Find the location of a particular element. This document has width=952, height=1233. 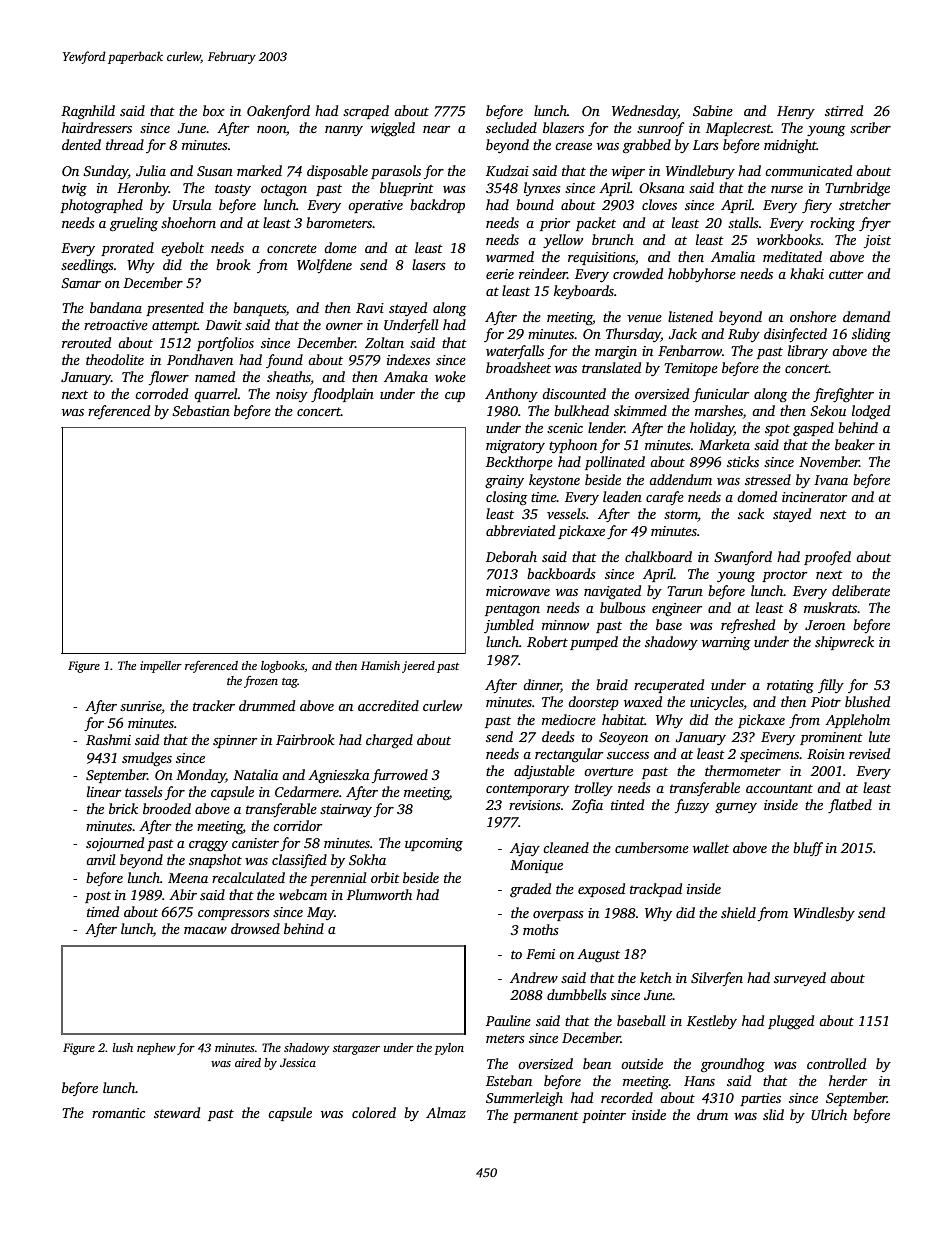

unicycles is located at coordinates (717, 703).
